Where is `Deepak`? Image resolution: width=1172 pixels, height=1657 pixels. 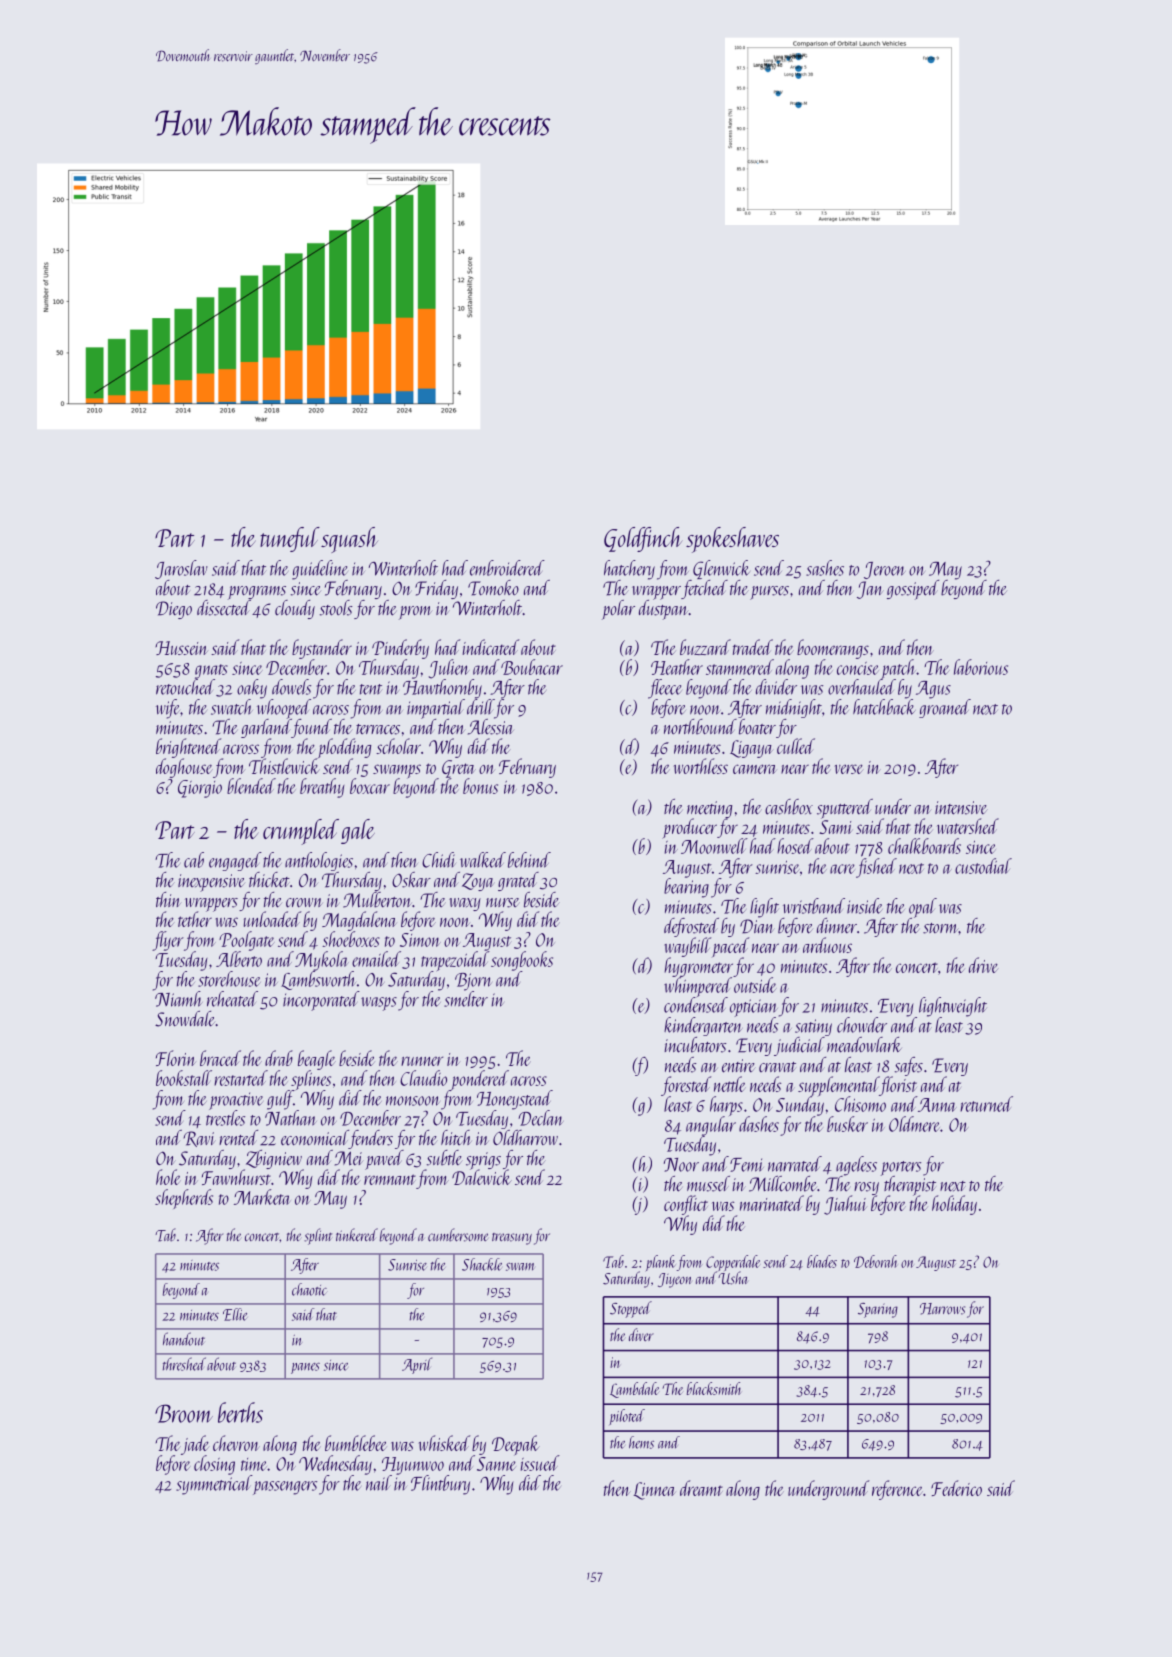 Deepak is located at coordinates (516, 1445).
